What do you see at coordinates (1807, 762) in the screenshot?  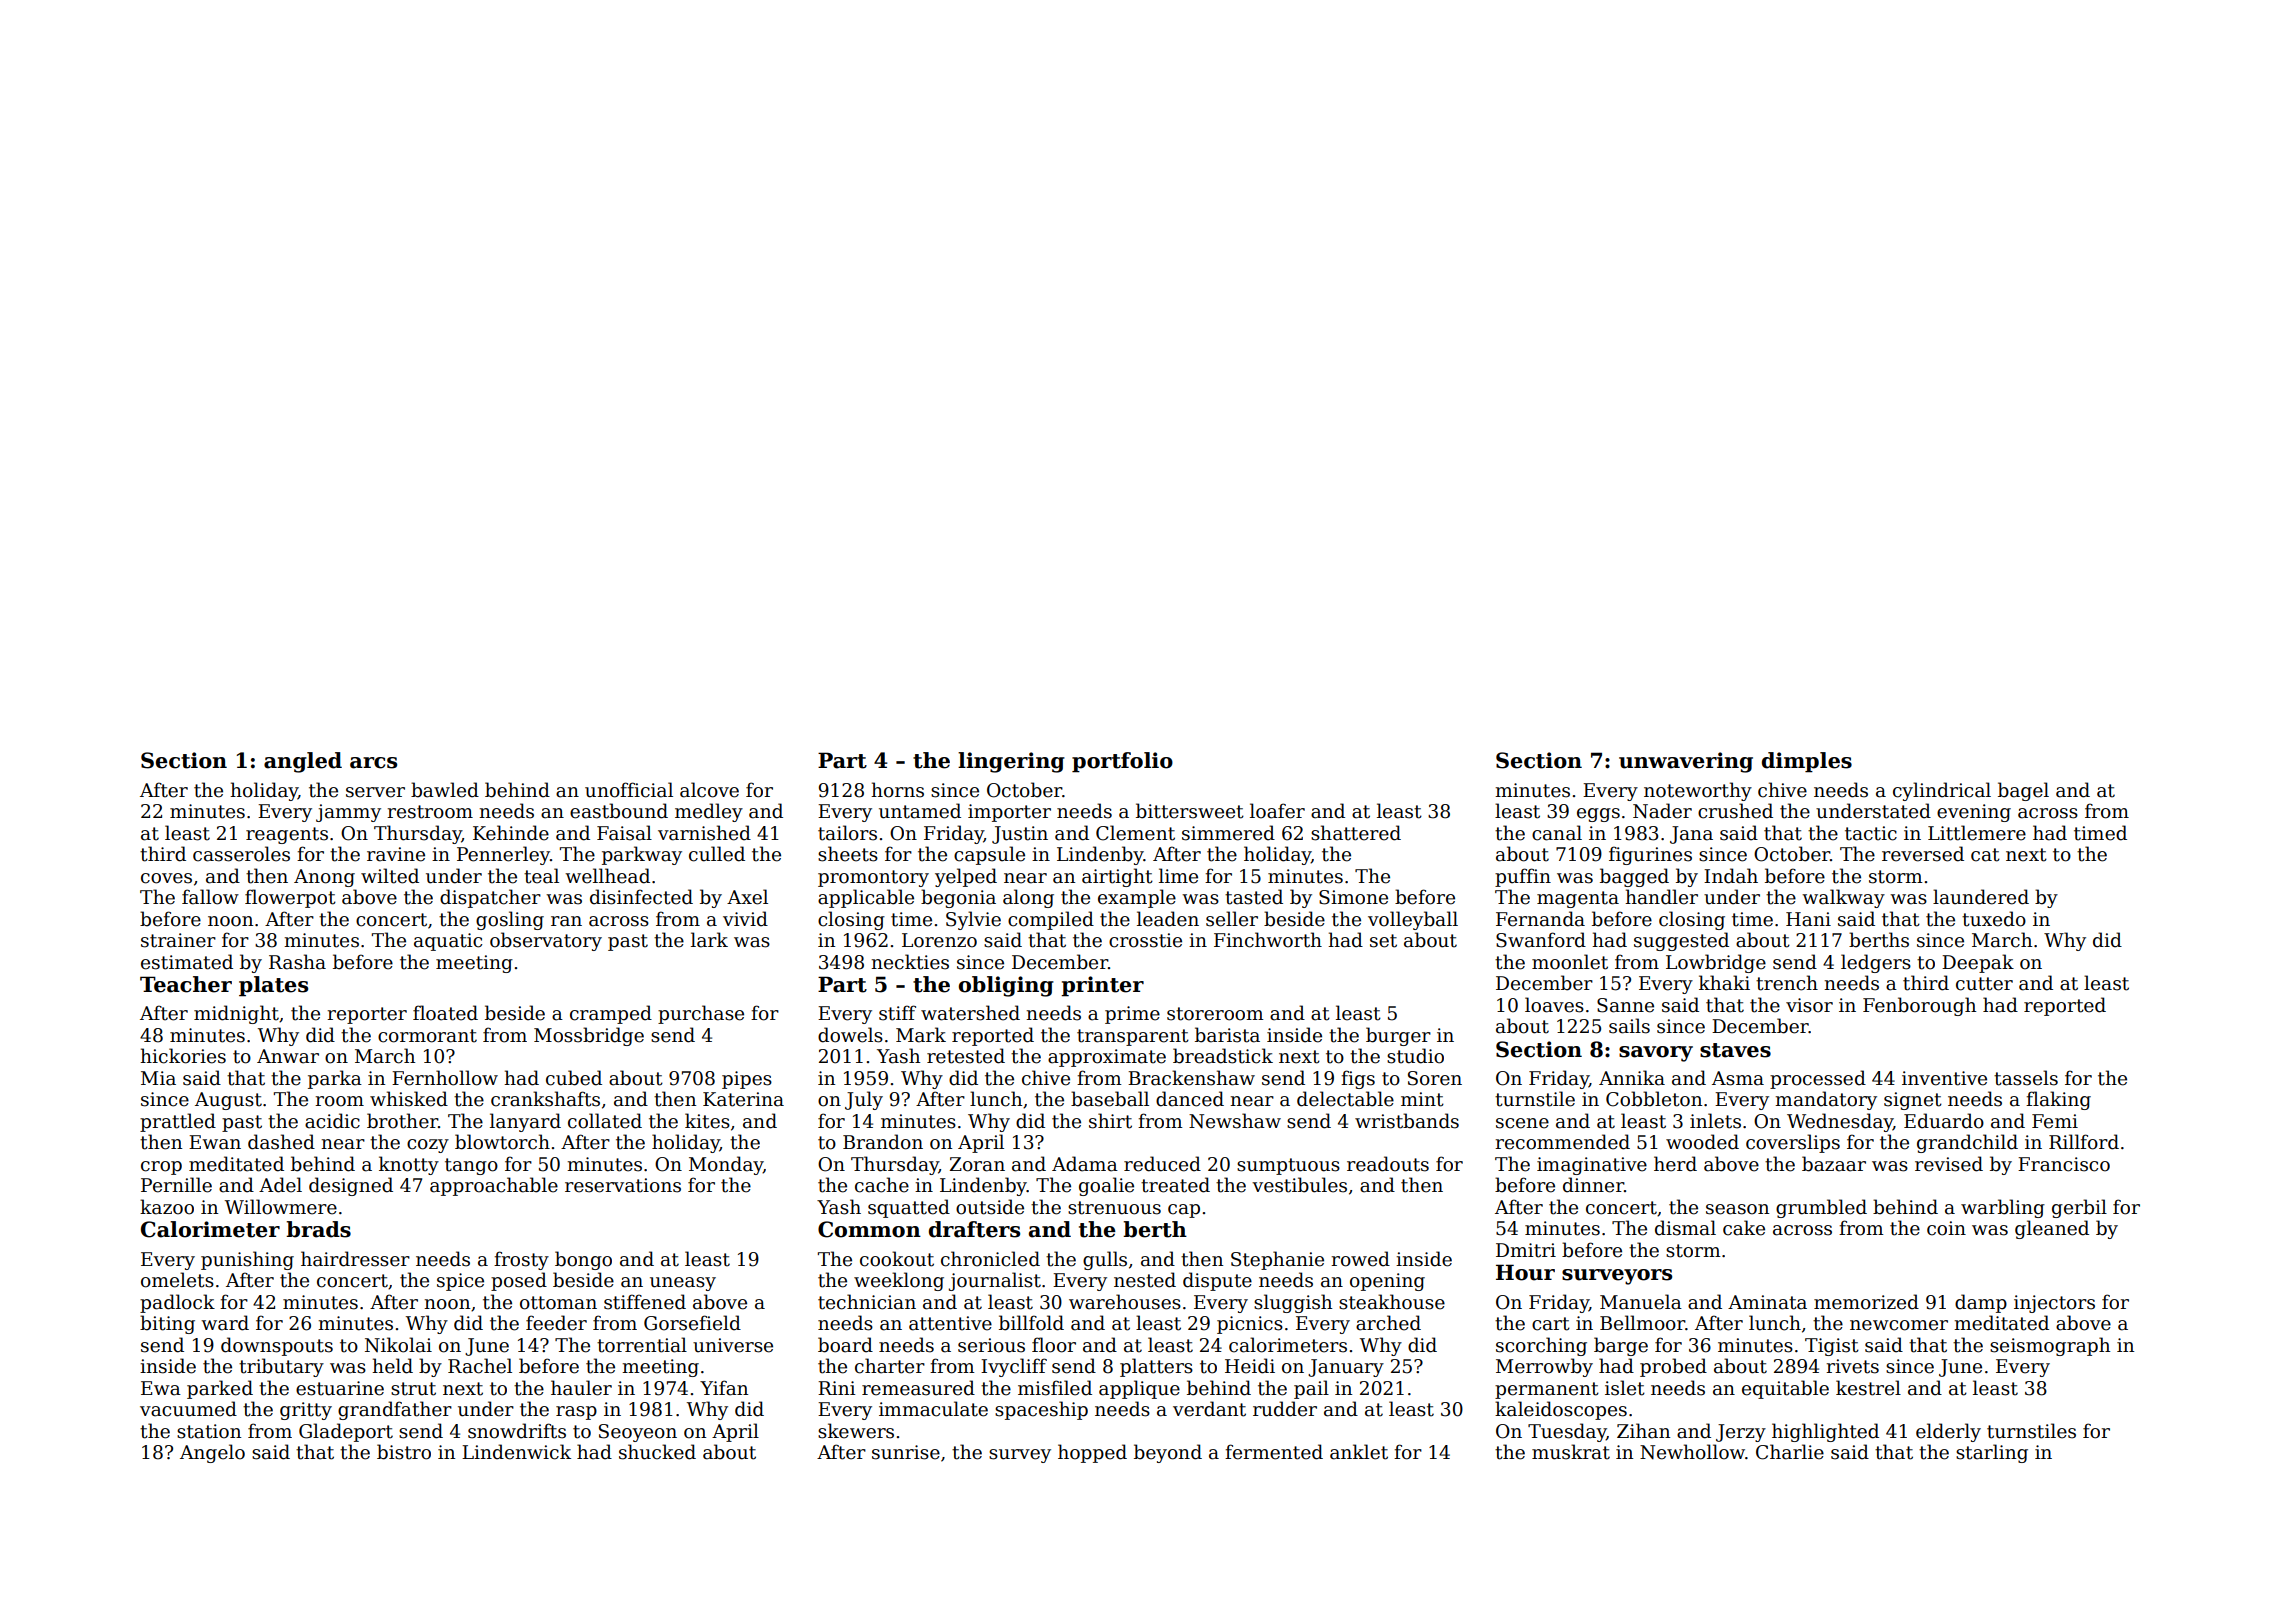 I see `dimples` at bounding box center [1807, 762].
